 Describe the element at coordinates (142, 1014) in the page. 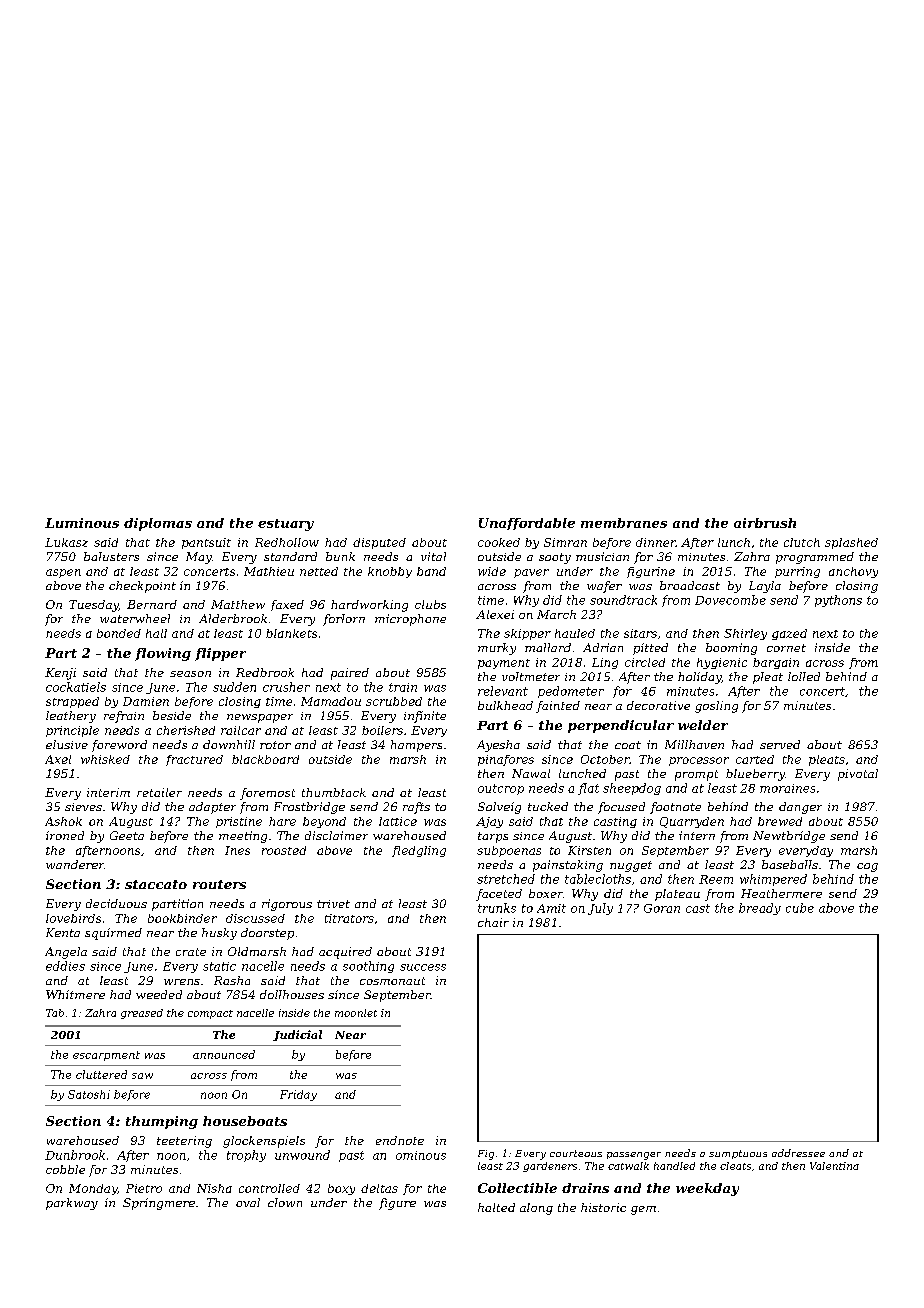

I see `greased` at that location.
